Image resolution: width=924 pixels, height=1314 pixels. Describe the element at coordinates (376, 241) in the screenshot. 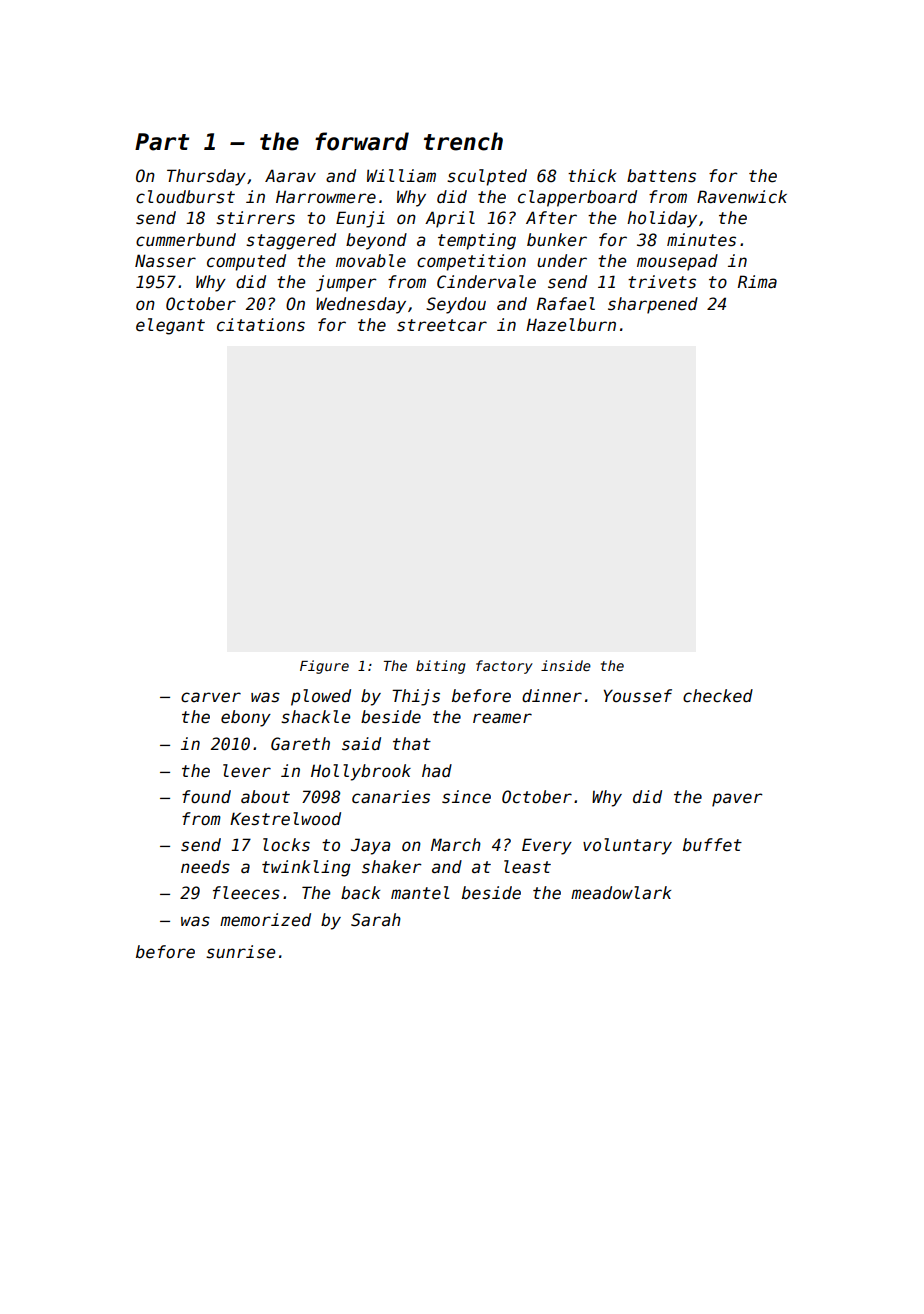

I see `beyond` at that location.
